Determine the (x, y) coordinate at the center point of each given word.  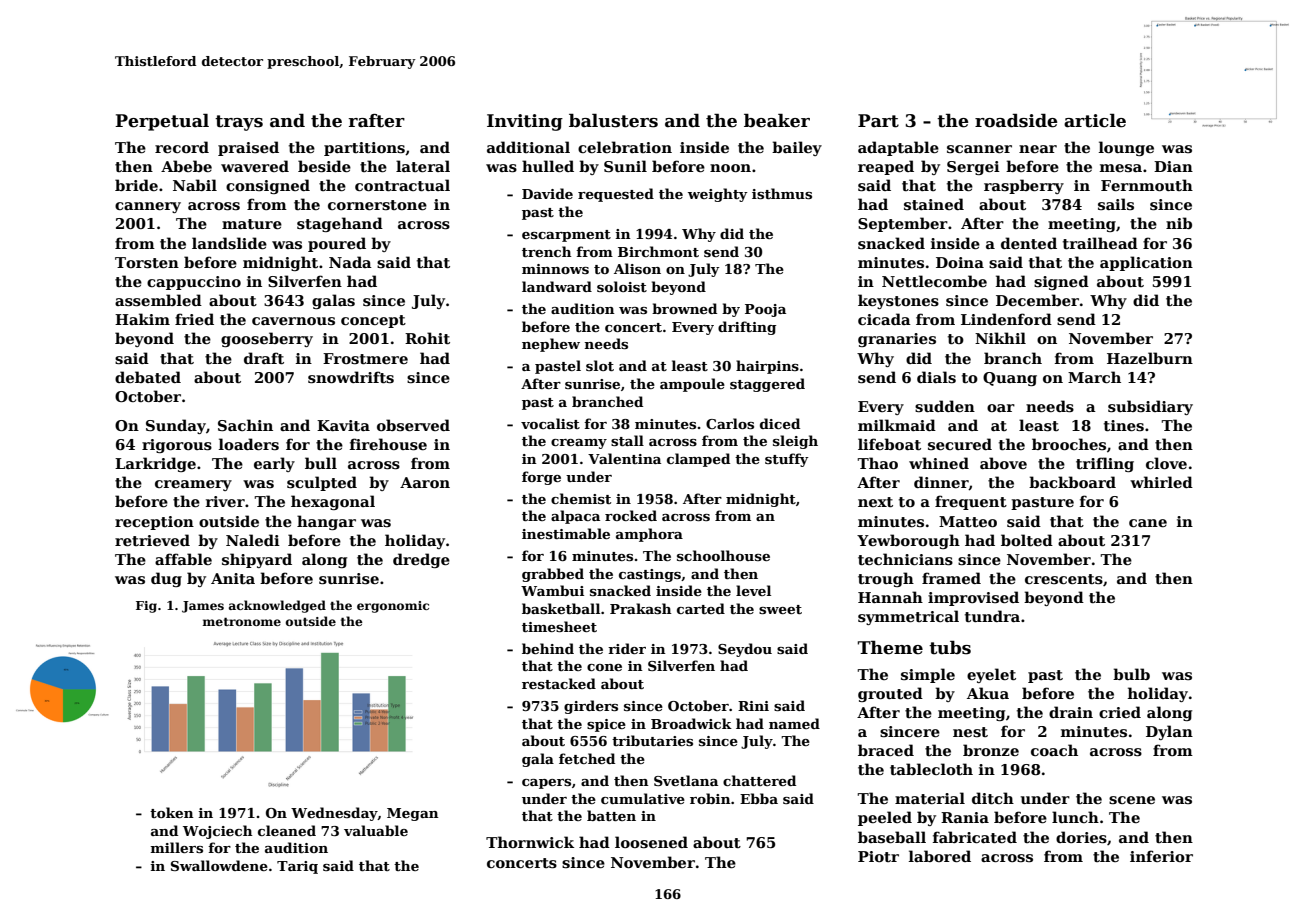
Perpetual (162, 122)
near (1038, 149)
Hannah (890, 597)
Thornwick (530, 842)
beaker (777, 121)
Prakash (641, 608)
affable (183, 559)
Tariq (297, 867)
